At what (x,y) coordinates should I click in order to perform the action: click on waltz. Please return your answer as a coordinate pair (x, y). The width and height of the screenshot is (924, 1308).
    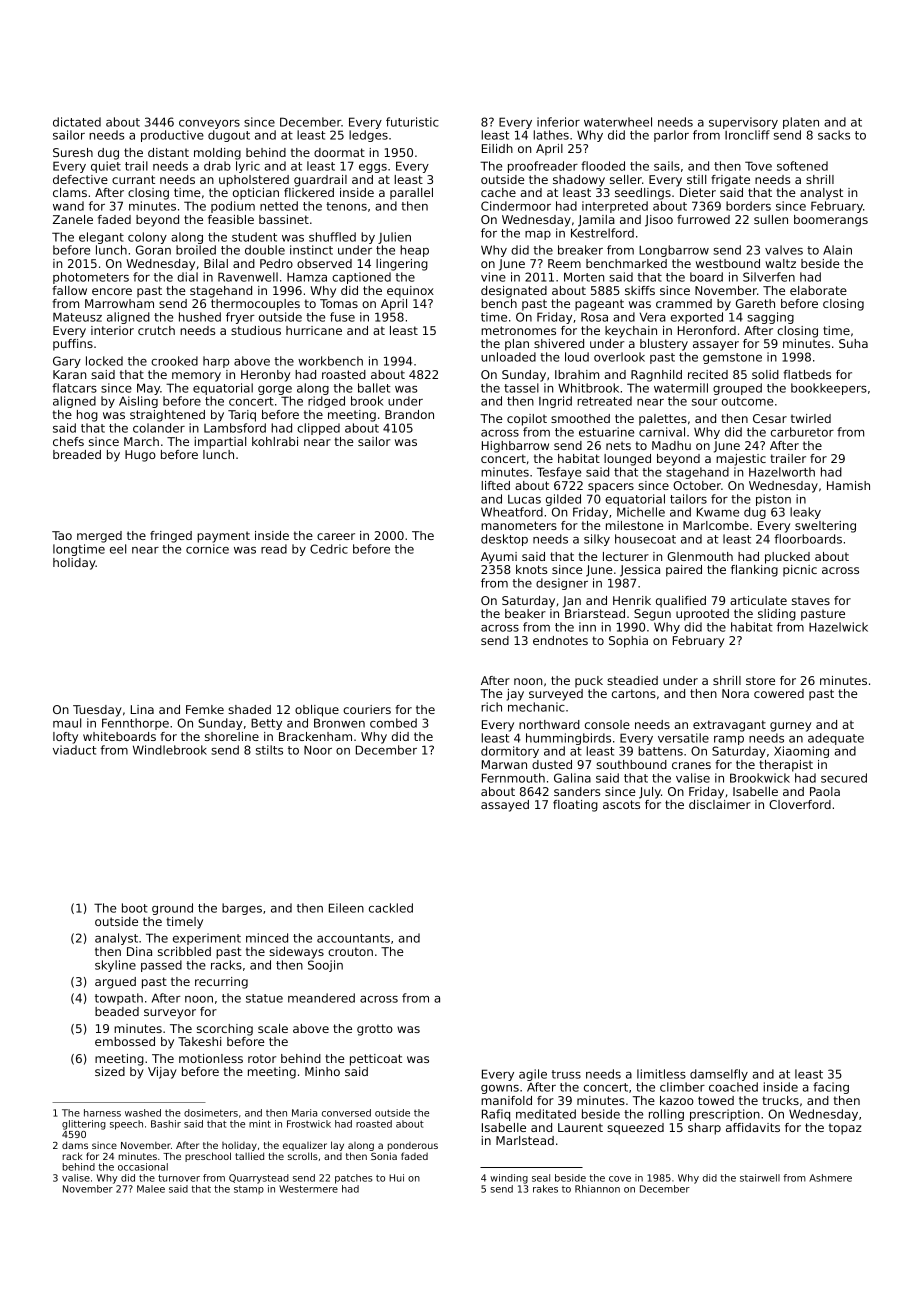
    Looking at the image, I should click on (781, 263).
